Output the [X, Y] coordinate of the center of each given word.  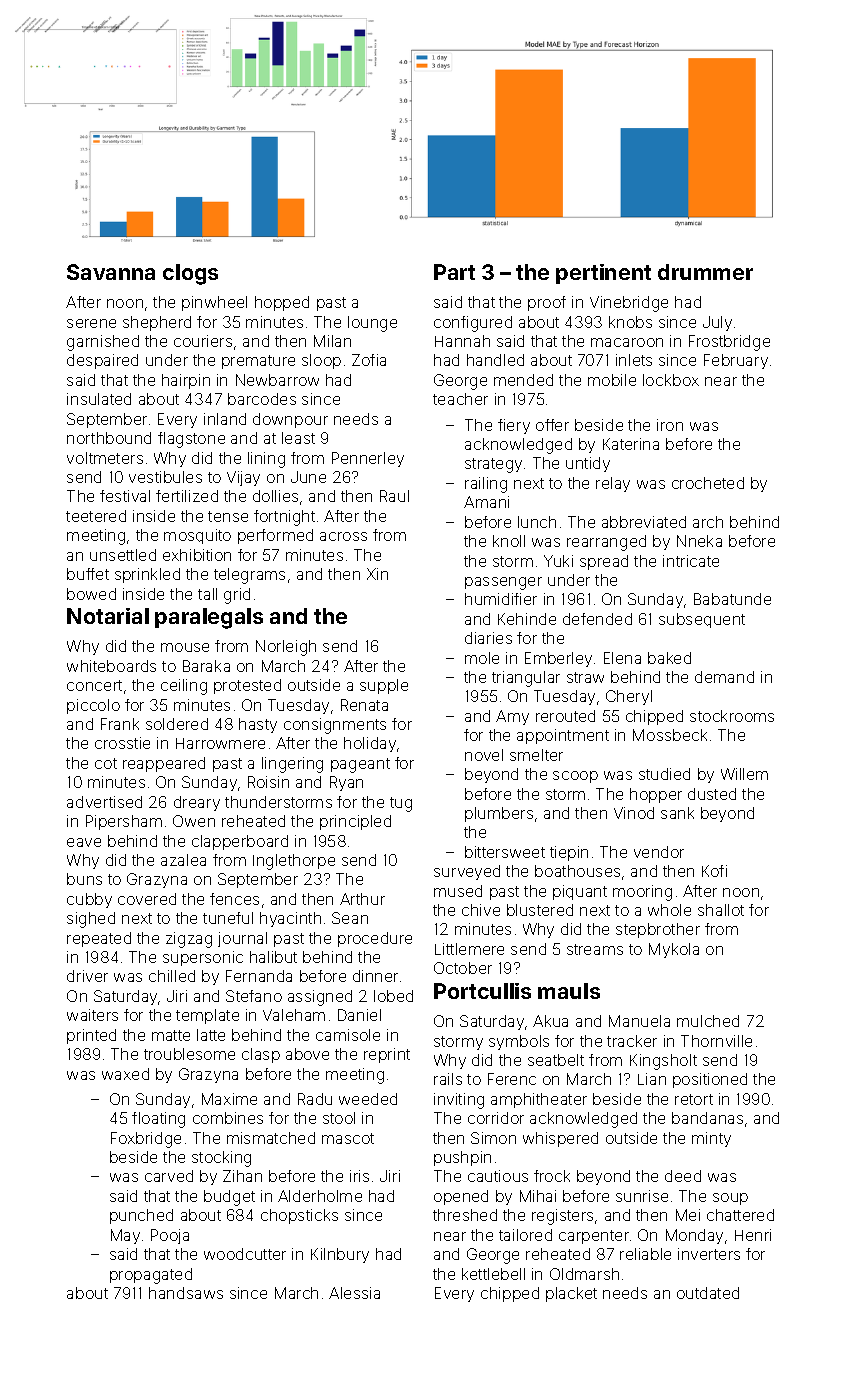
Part [454, 272]
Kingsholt [663, 1062]
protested [247, 686]
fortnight [284, 518]
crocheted [708, 483]
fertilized [187, 496]
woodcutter [245, 1254]
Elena [622, 658]
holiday [370, 744]
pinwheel [214, 303]
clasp [261, 1055]
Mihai [538, 1196]
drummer [705, 272]
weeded [368, 1099]
